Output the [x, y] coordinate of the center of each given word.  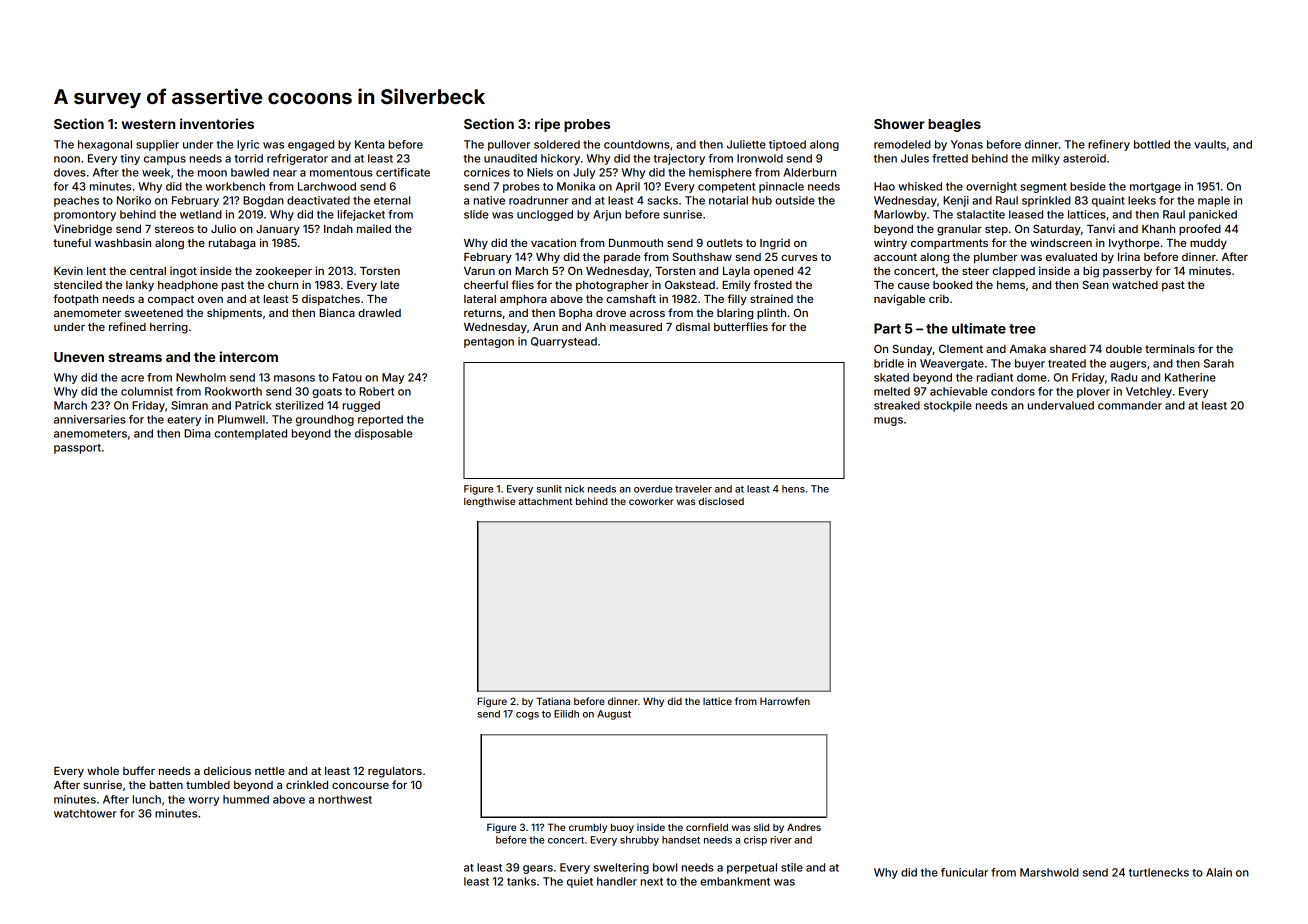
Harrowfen [785, 701]
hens [793, 489]
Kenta [370, 144]
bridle [889, 363]
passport [77, 449]
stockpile [948, 406]
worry [203, 801]
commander [1130, 405]
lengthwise [489, 502]
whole [103, 771]
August [614, 715]
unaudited [510, 158]
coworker [651, 501]
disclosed [721, 501]
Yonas [967, 144]
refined [127, 326]
